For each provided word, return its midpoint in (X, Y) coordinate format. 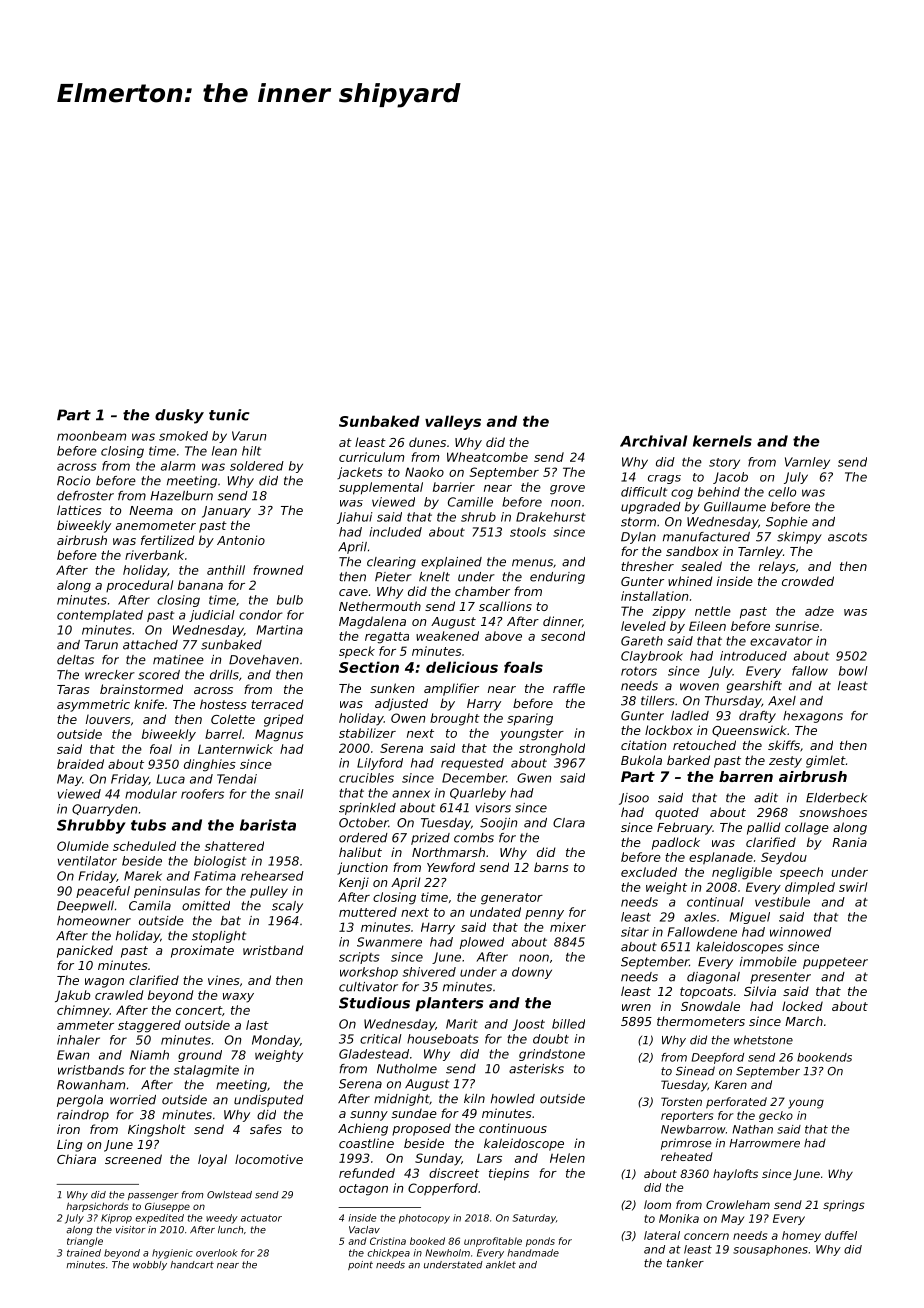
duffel (841, 1235)
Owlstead (229, 1195)
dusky (179, 416)
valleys (453, 422)
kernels (722, 441)
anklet (501, 1265)
